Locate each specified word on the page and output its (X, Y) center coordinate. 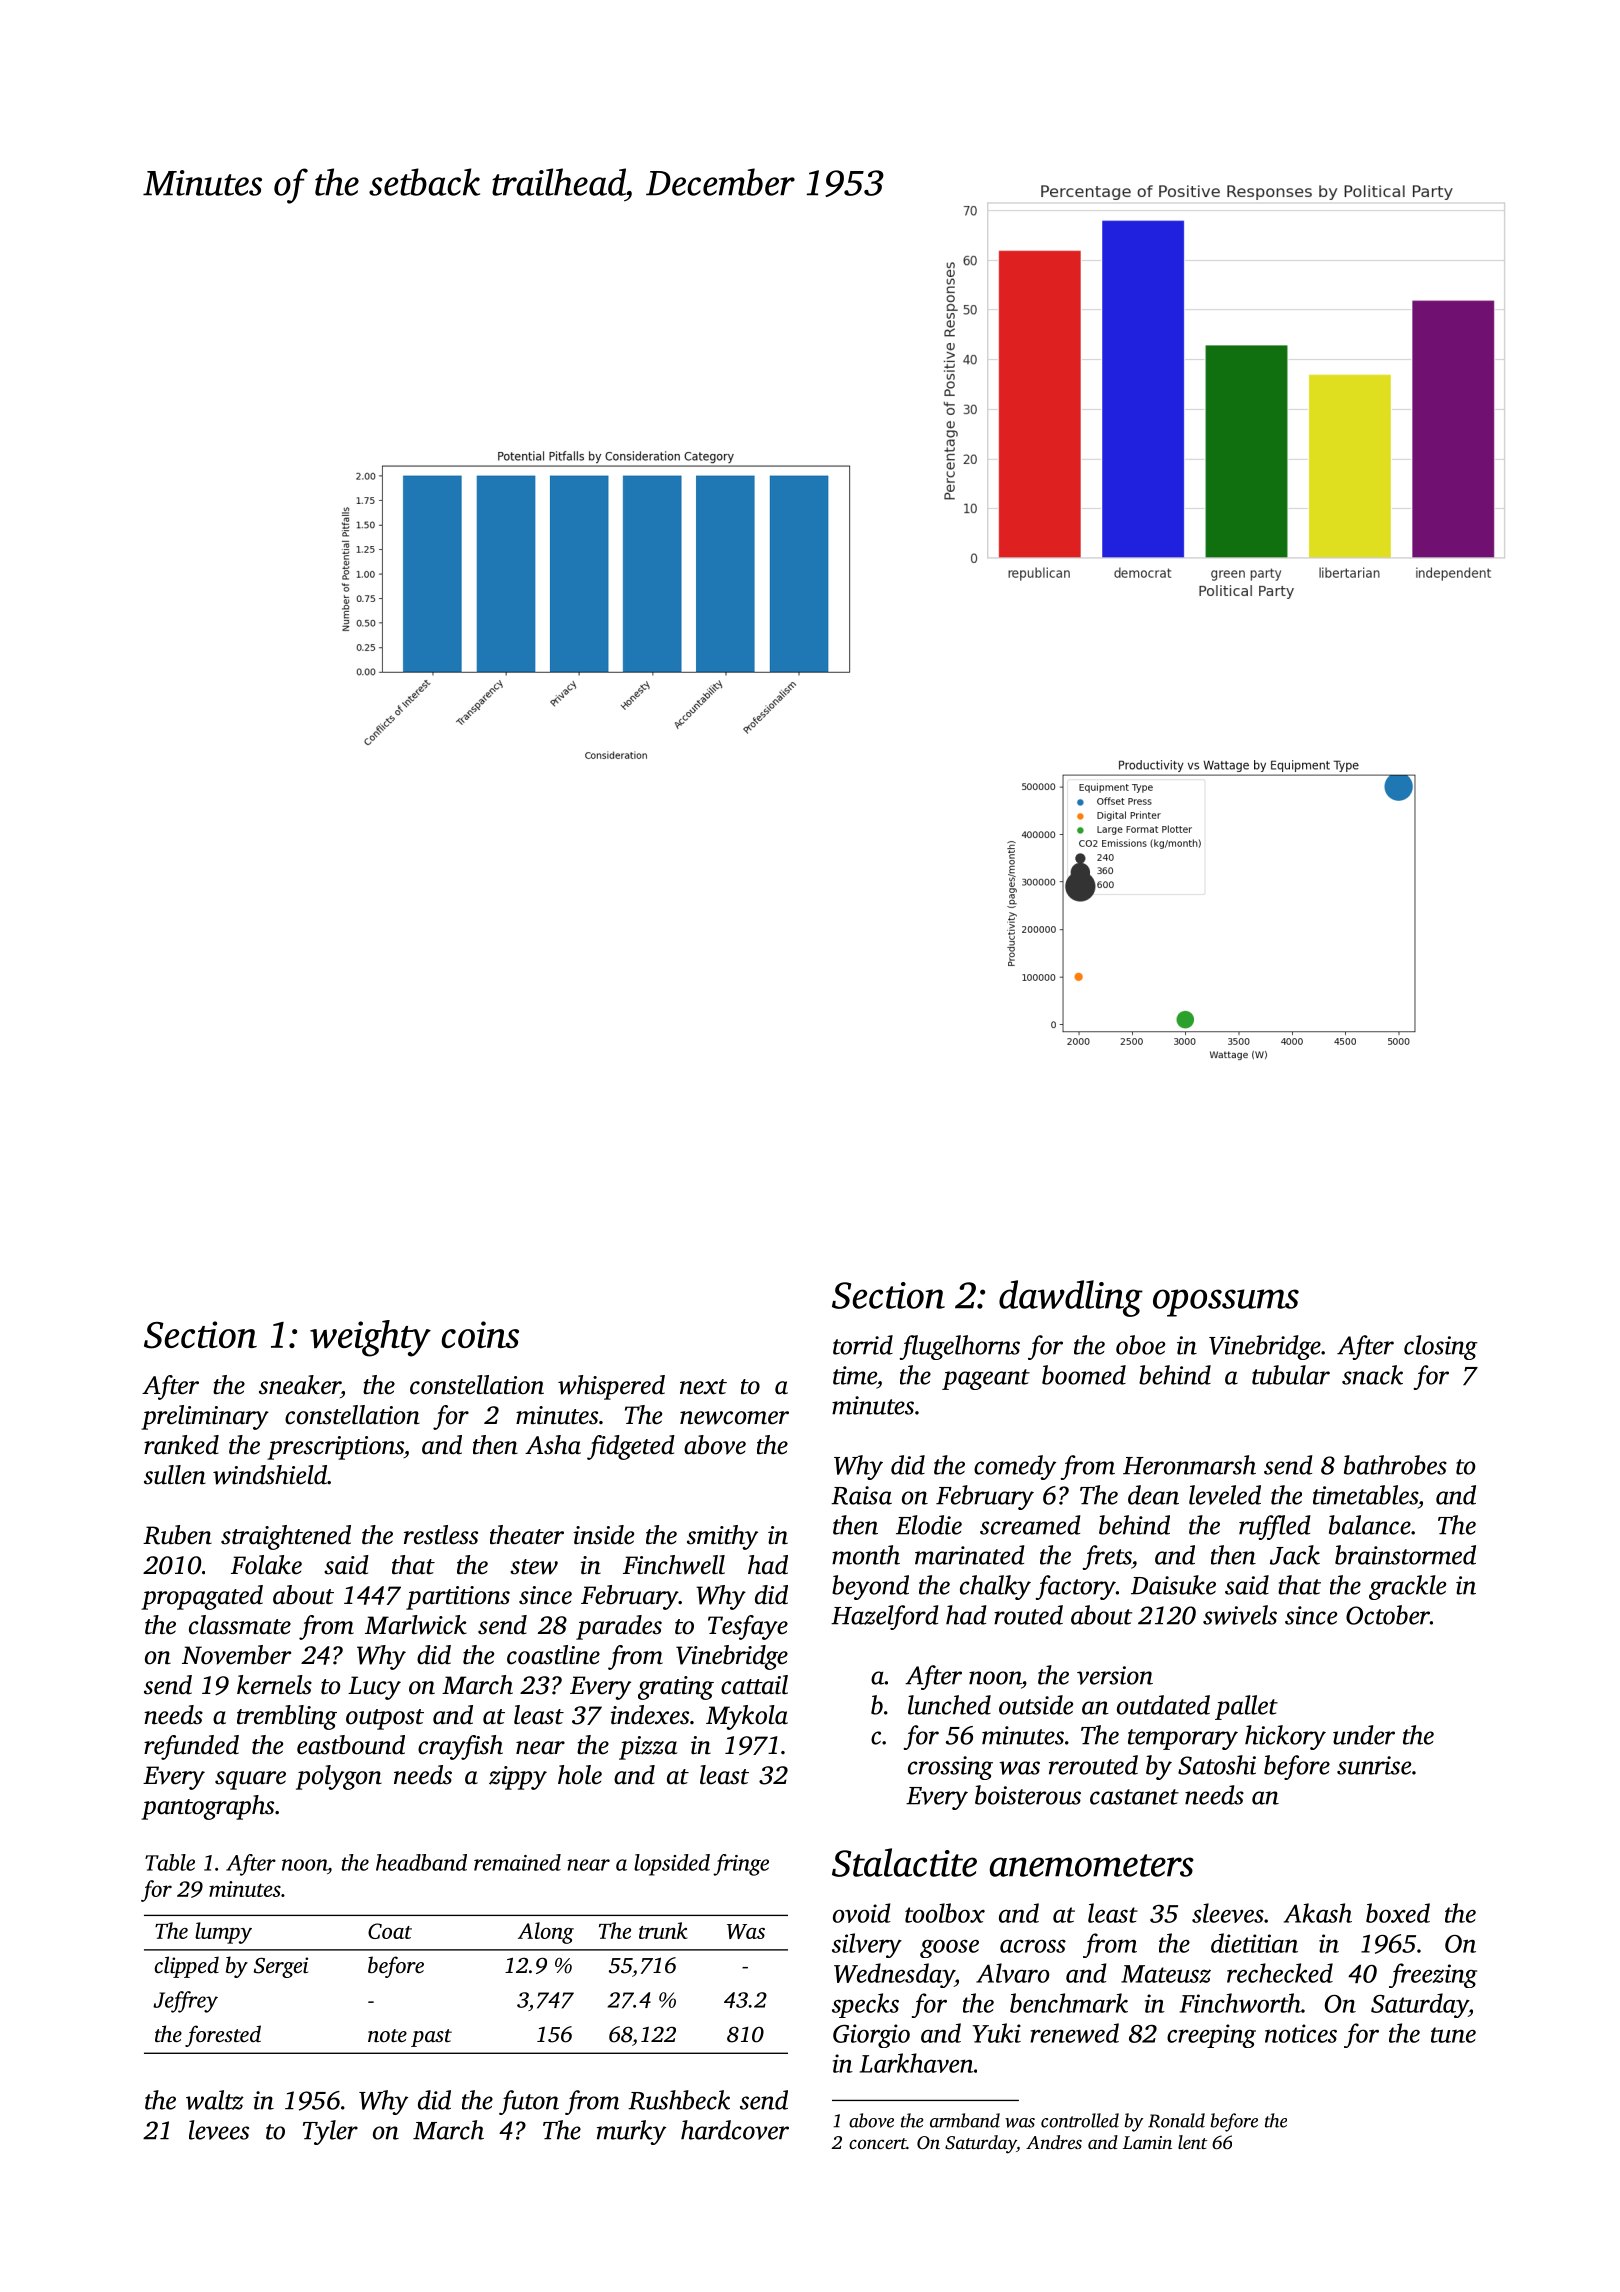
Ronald (1176, 2120)
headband (421, 1862)
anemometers (1092, 1865)
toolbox (945, 1913)
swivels (1240, 1615)
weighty (370, 1338)
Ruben (177, 1535)
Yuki (996, 2033)
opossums (1226, 1303)
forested (223, 2036)
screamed (1030, 1525)
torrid (863, 1345)
